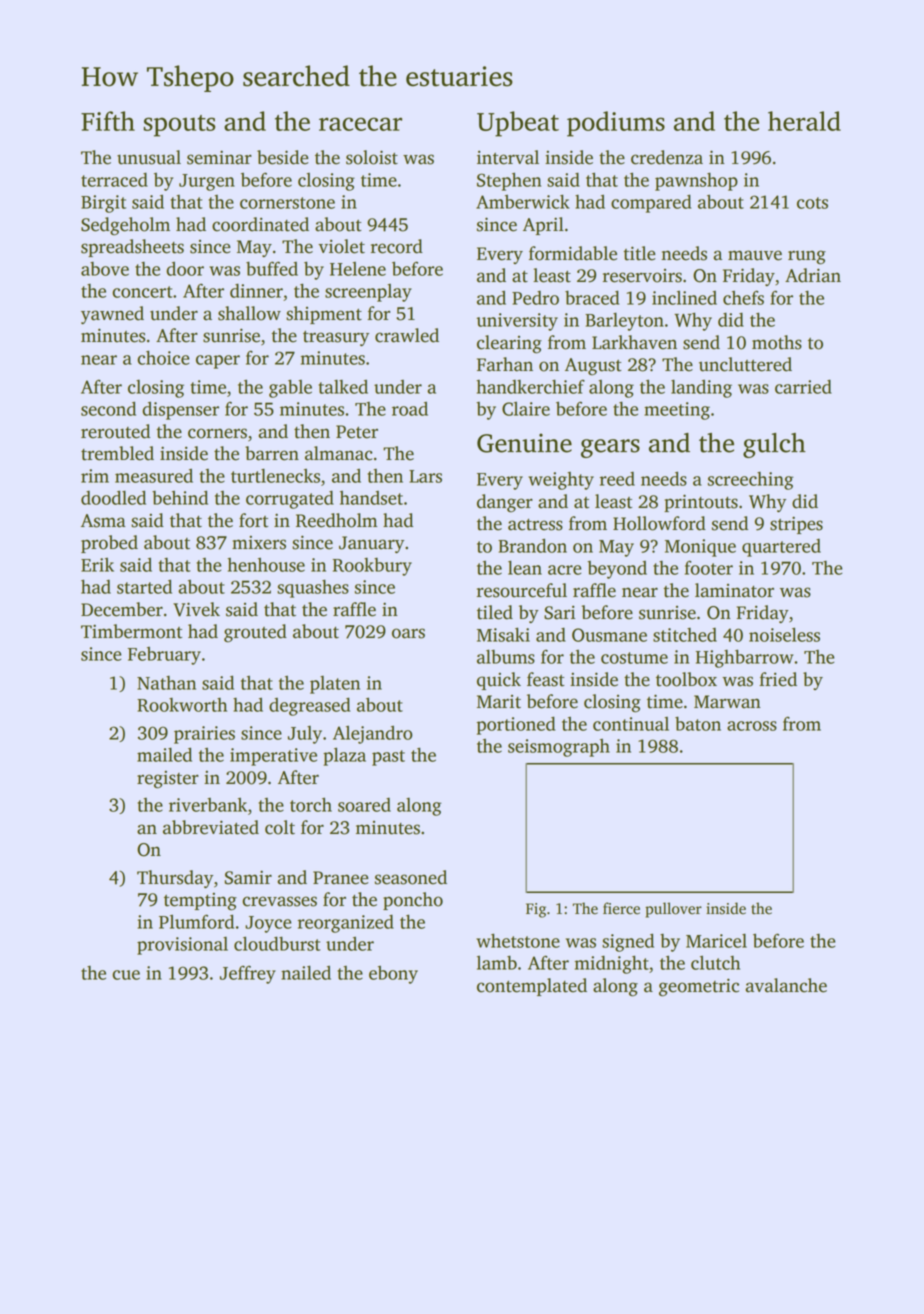 The image size is (924, 1314). I want to click on fort, so click(253, 520).
